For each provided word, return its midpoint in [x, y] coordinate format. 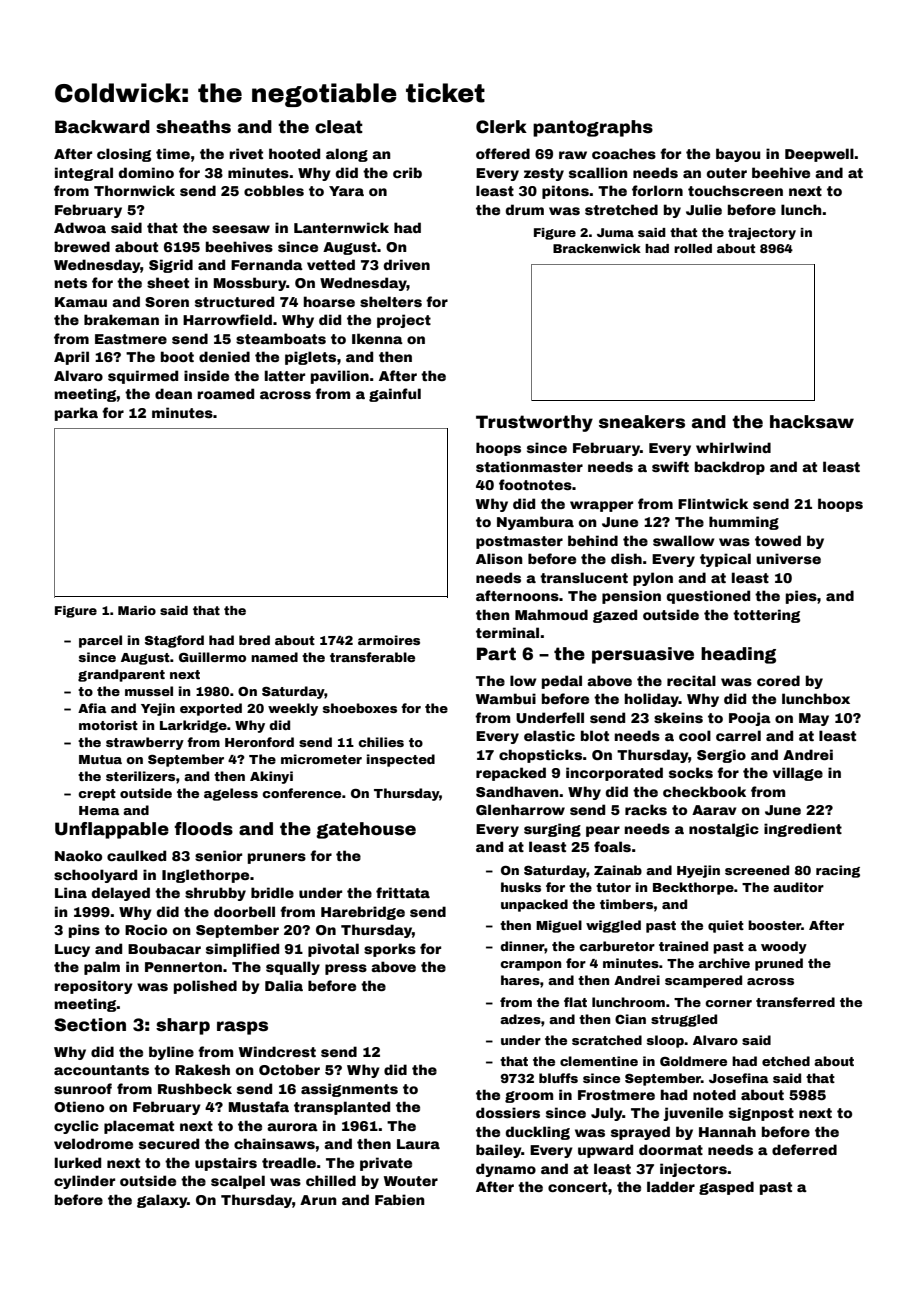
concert [577, 1187]
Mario [137, 610]
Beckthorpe [693, 888]
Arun [318, 1200]
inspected [401, 760]
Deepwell [819, 155]
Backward [102, 127]
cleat [339, 127]
